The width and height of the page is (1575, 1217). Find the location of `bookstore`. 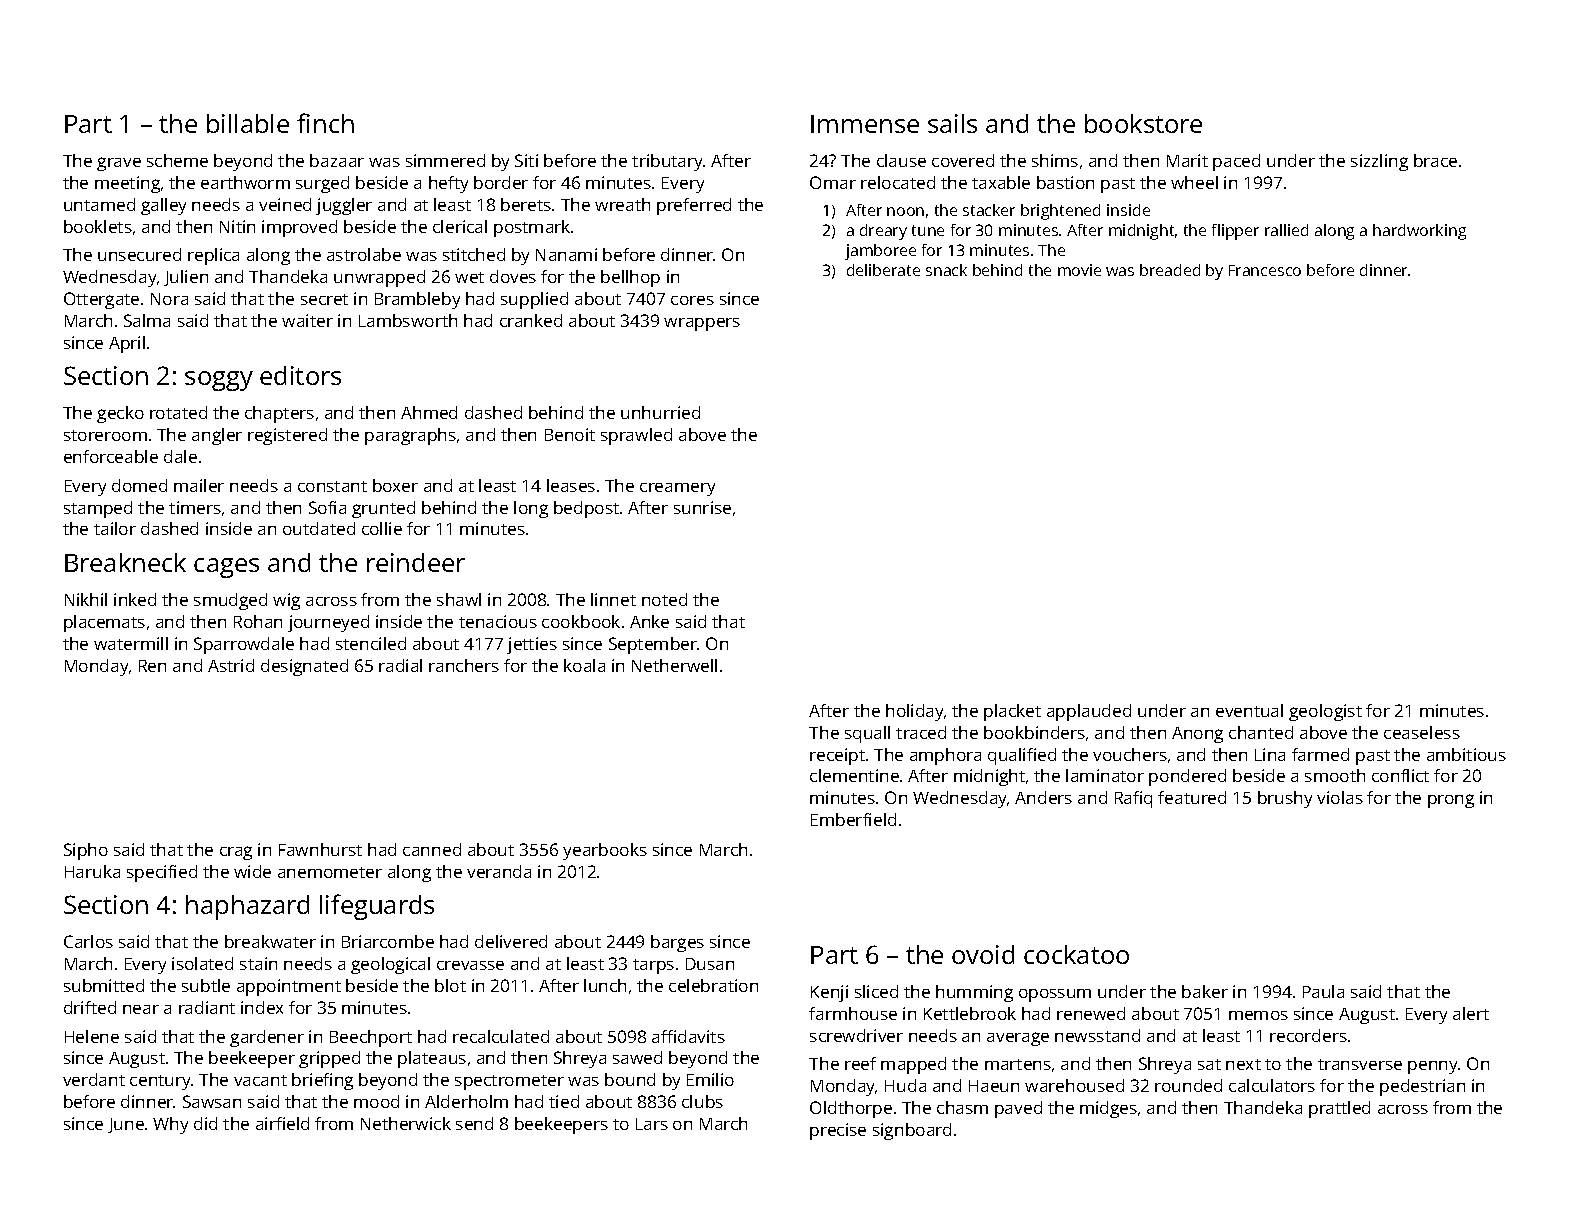

bookstore is located at coordinates (1143, 123).
